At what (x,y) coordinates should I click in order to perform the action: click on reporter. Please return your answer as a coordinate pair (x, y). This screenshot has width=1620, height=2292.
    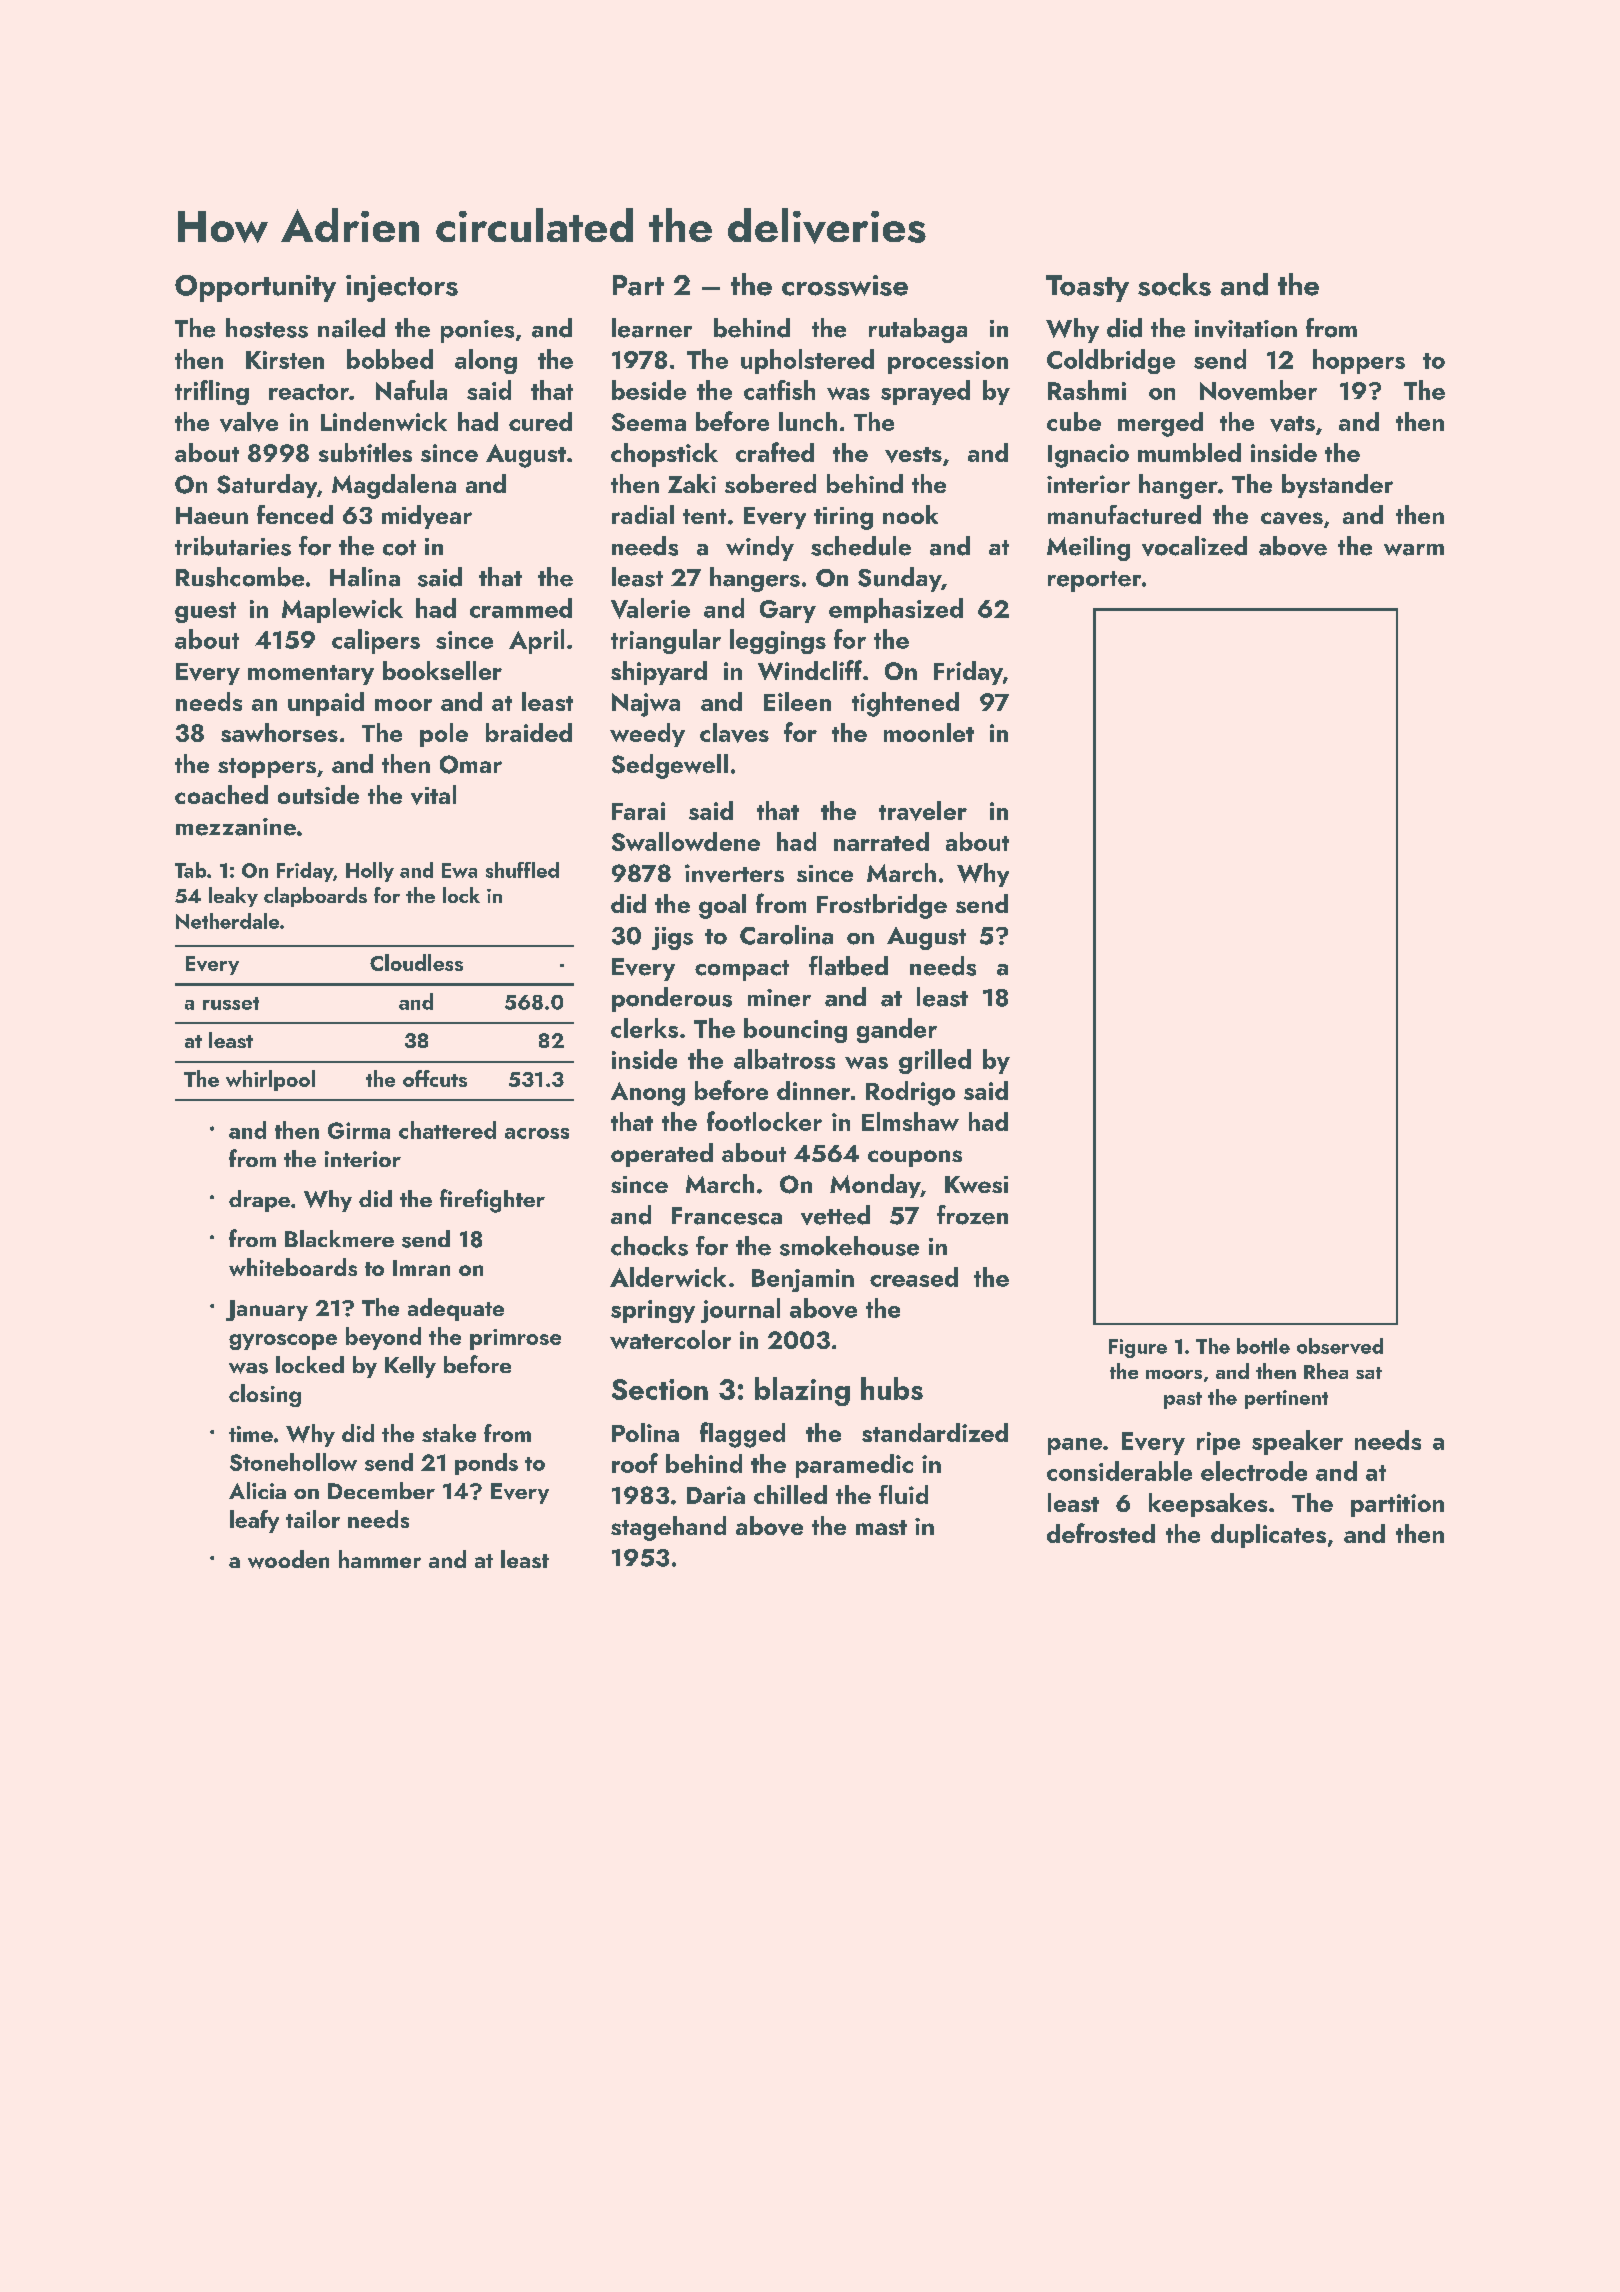
    Looking at the image, I should click on (1094, 581).
